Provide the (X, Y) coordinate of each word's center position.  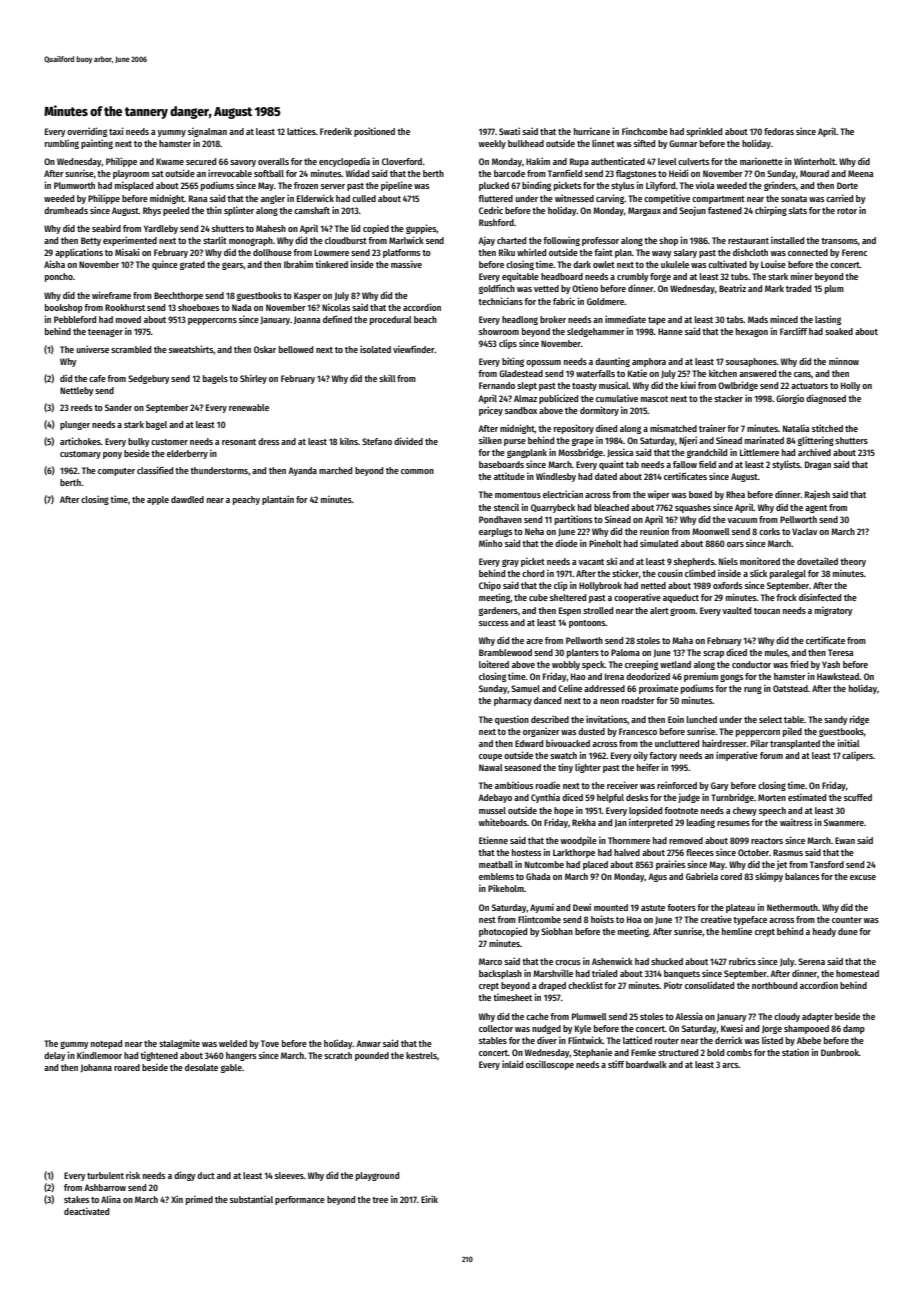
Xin (177, 1199)
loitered (494, 664)
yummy (171, 133)
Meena (861, 173)
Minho (491, 543)
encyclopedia (344, 162)
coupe (490, 757)
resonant (239, 442)
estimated (807, 797)
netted (653, 585)
